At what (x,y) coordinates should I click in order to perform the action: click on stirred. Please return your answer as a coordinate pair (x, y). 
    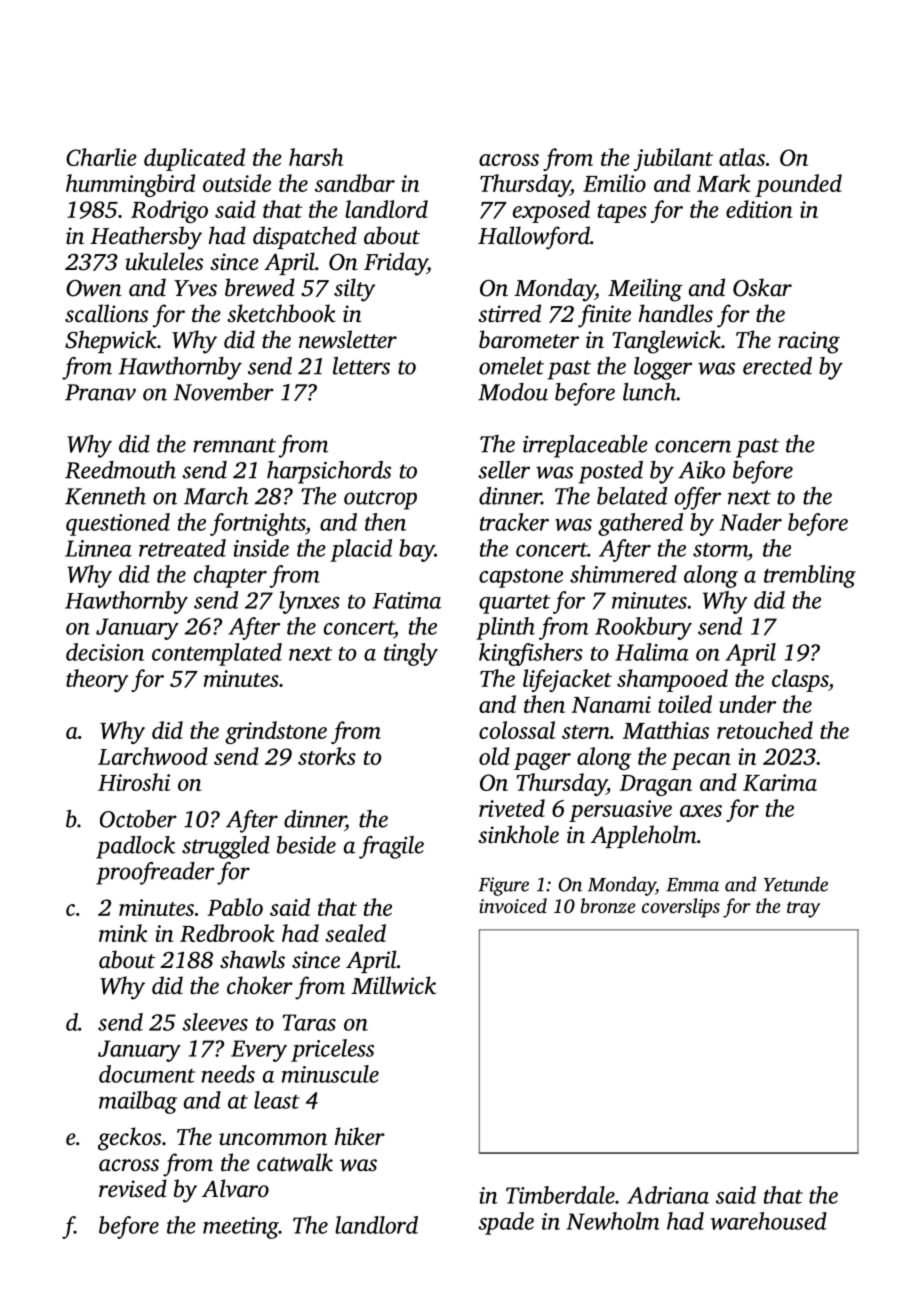
    Looking at the image, I should click on (509, 313).
